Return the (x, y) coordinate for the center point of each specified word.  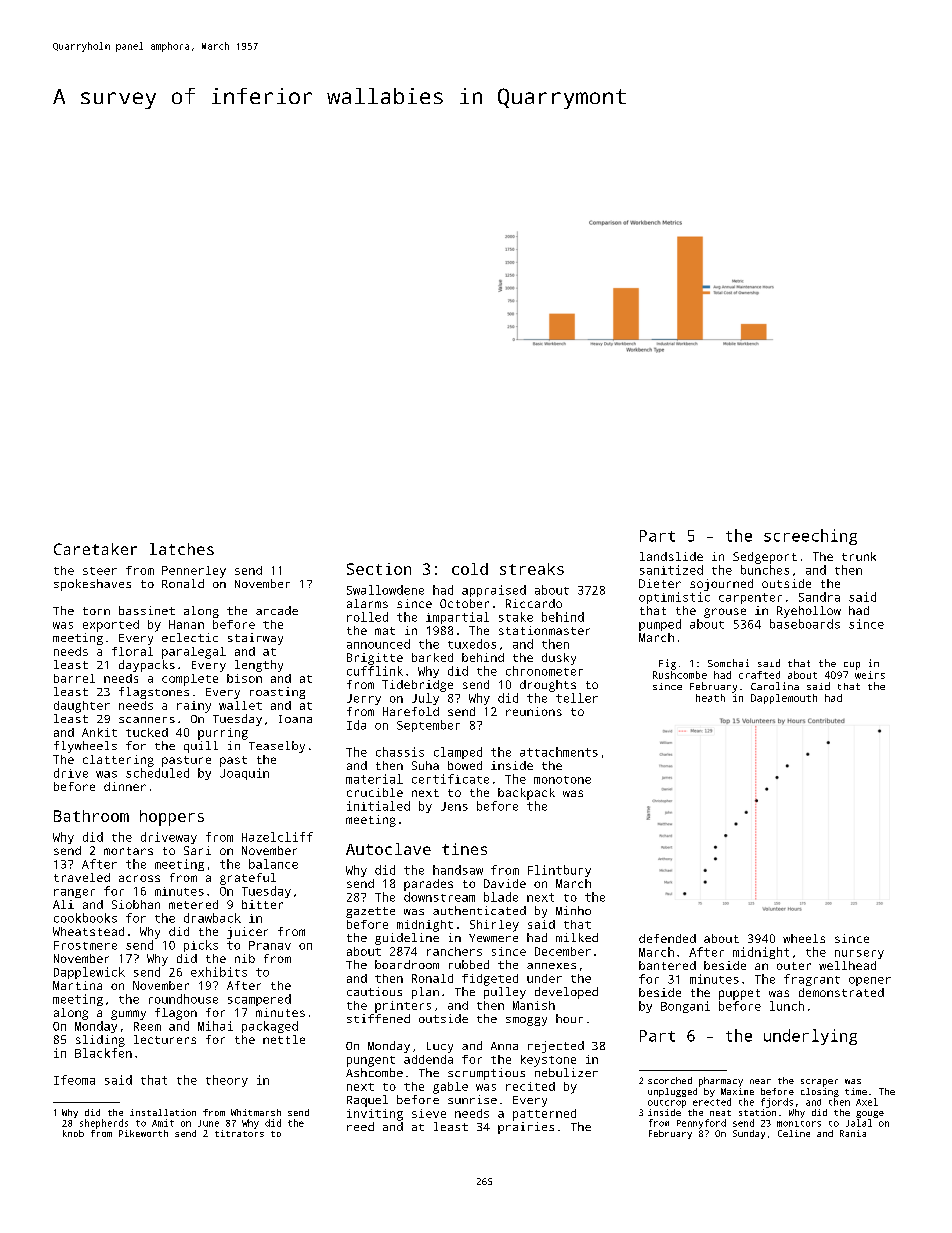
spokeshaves (92, 585)
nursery (859, 954)
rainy (194, 707)
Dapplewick (89, 973)
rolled (367, 617)
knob (73, 1133)
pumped (660, 625)
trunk (859, 556)
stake (516, 617)
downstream (439, 897)
